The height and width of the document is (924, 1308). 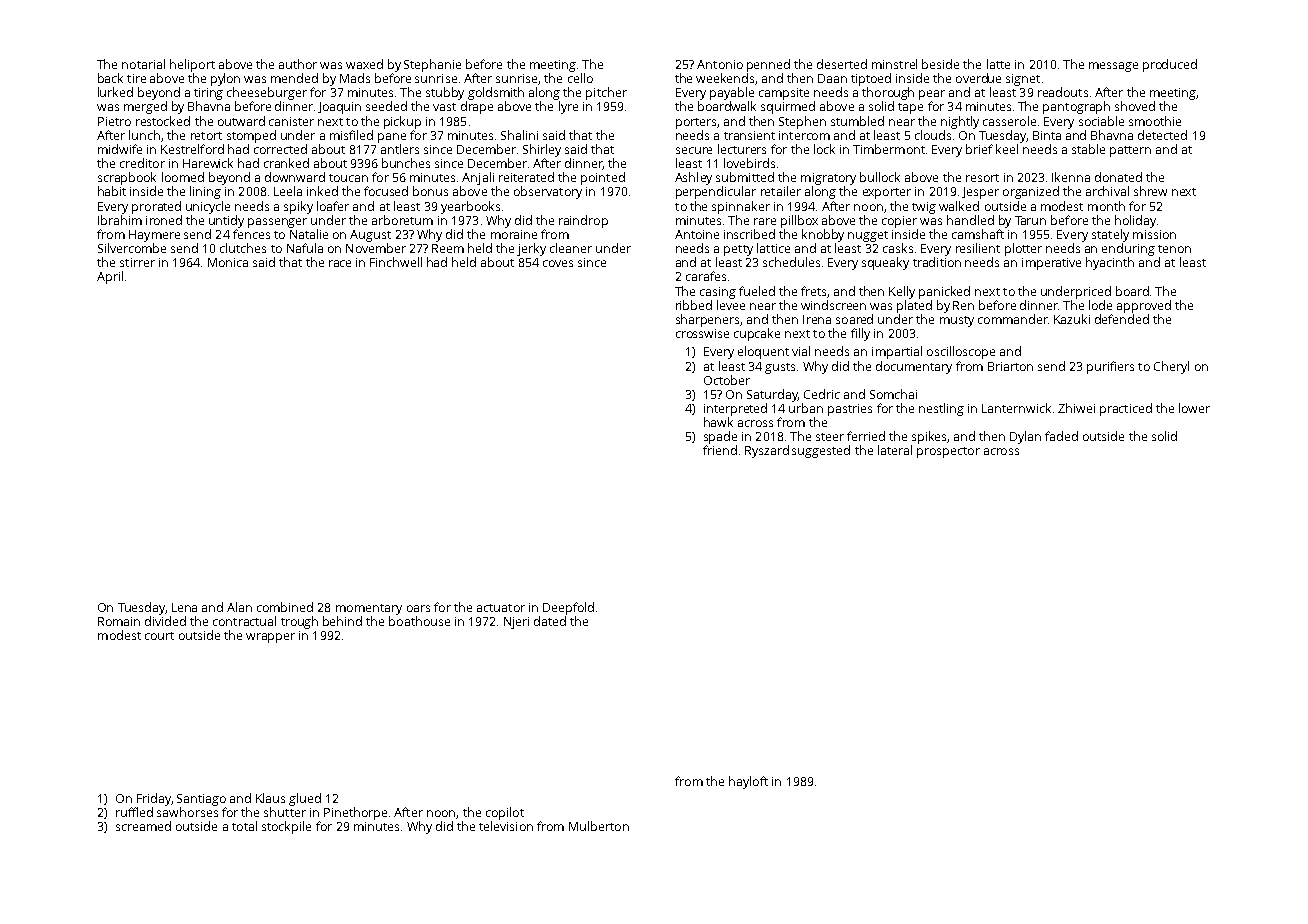 I want to click on spade, so click(x=720, y=437).
